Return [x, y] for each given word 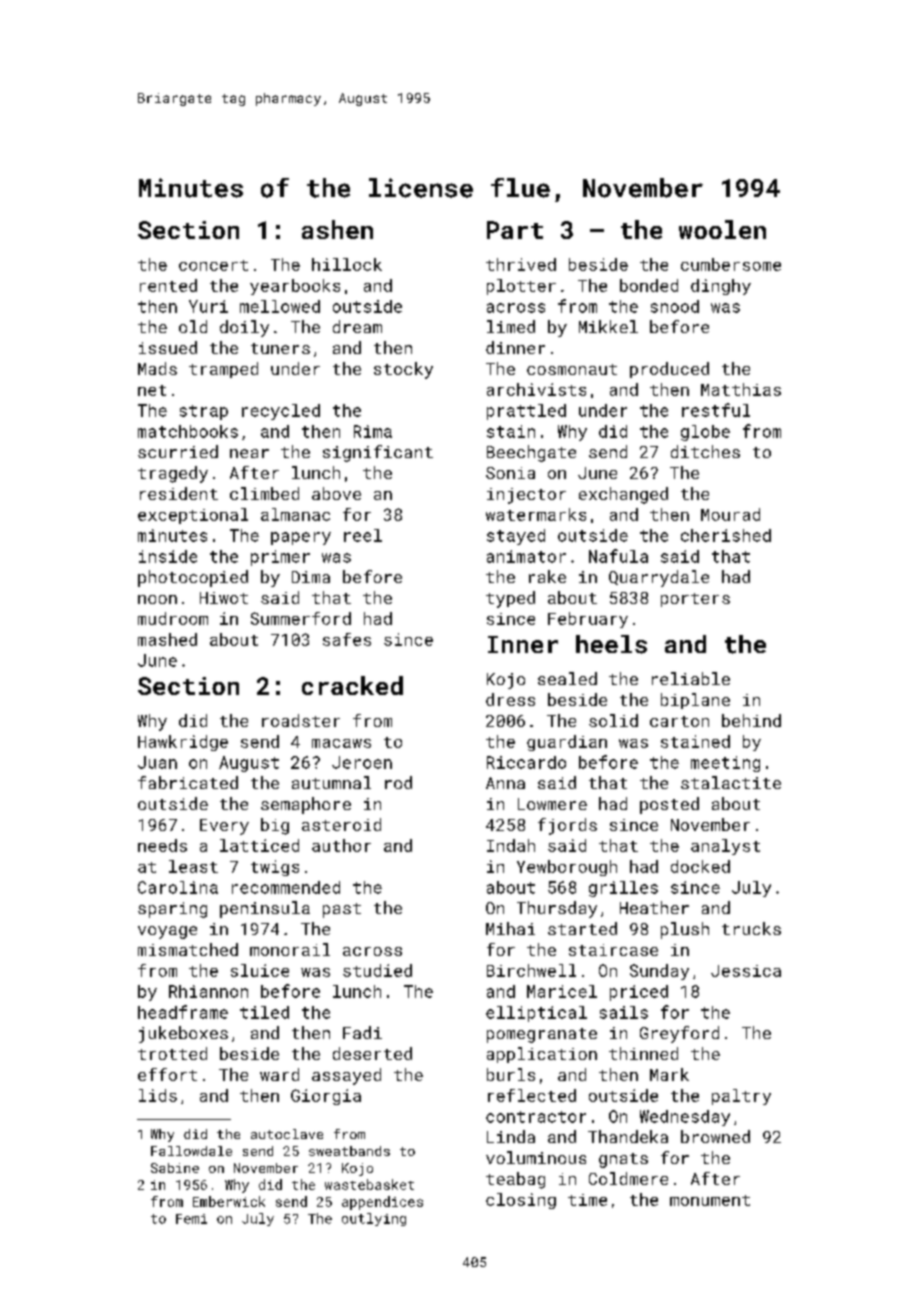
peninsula [265, 909]
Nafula [618, 556]
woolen [722, 229]
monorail [290, 949]
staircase [613, 950]
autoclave [287, 1134]
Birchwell [531, 970]
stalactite [731, 782]
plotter [521, 287]
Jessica [746, 971]
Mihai [510, 928]
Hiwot [224, 598]
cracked [352, 685]
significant [378, 453]
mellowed [280, 306]
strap [204, 412]
